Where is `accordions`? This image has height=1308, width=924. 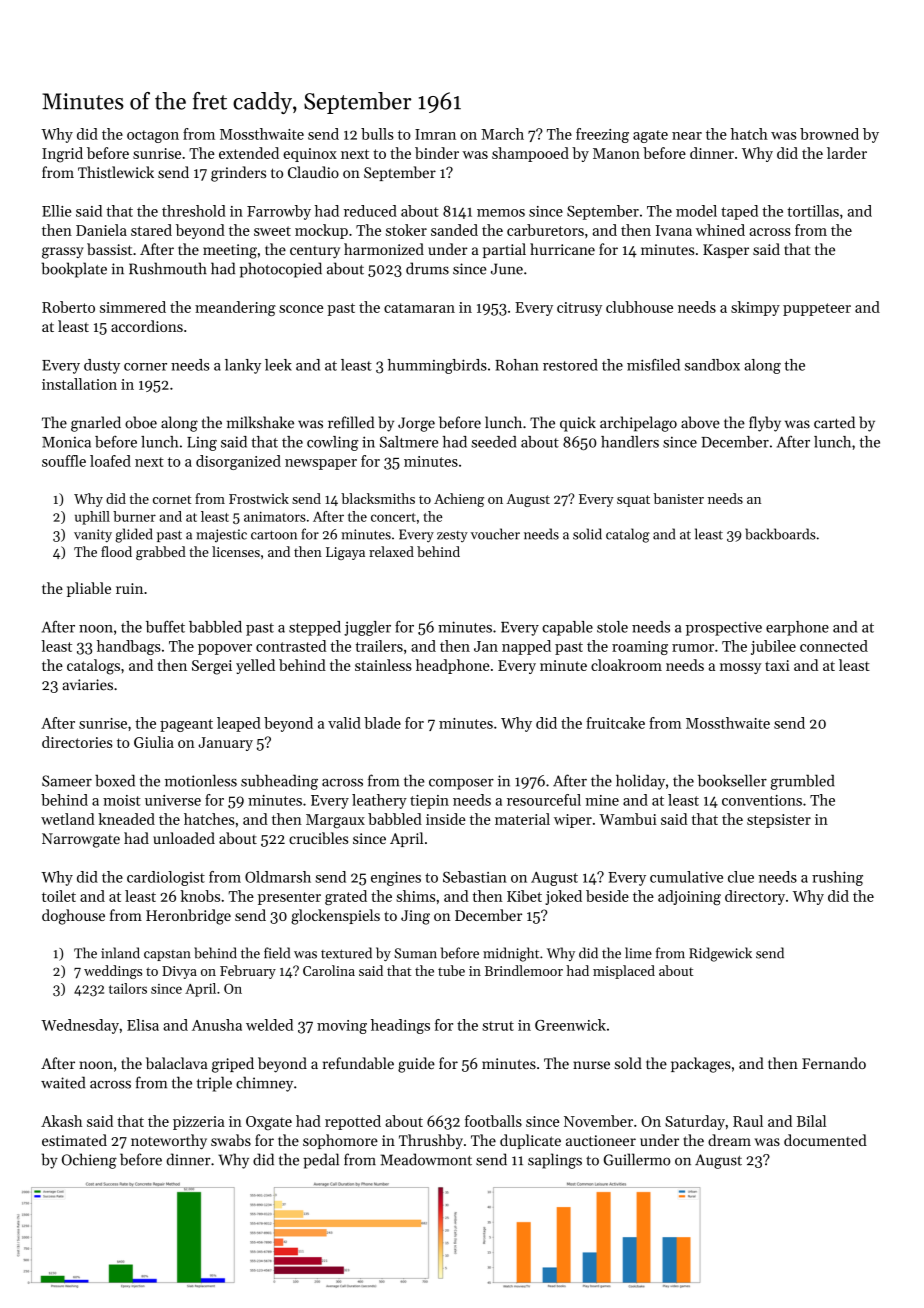
accordions is located at coordinates (147, 326).
